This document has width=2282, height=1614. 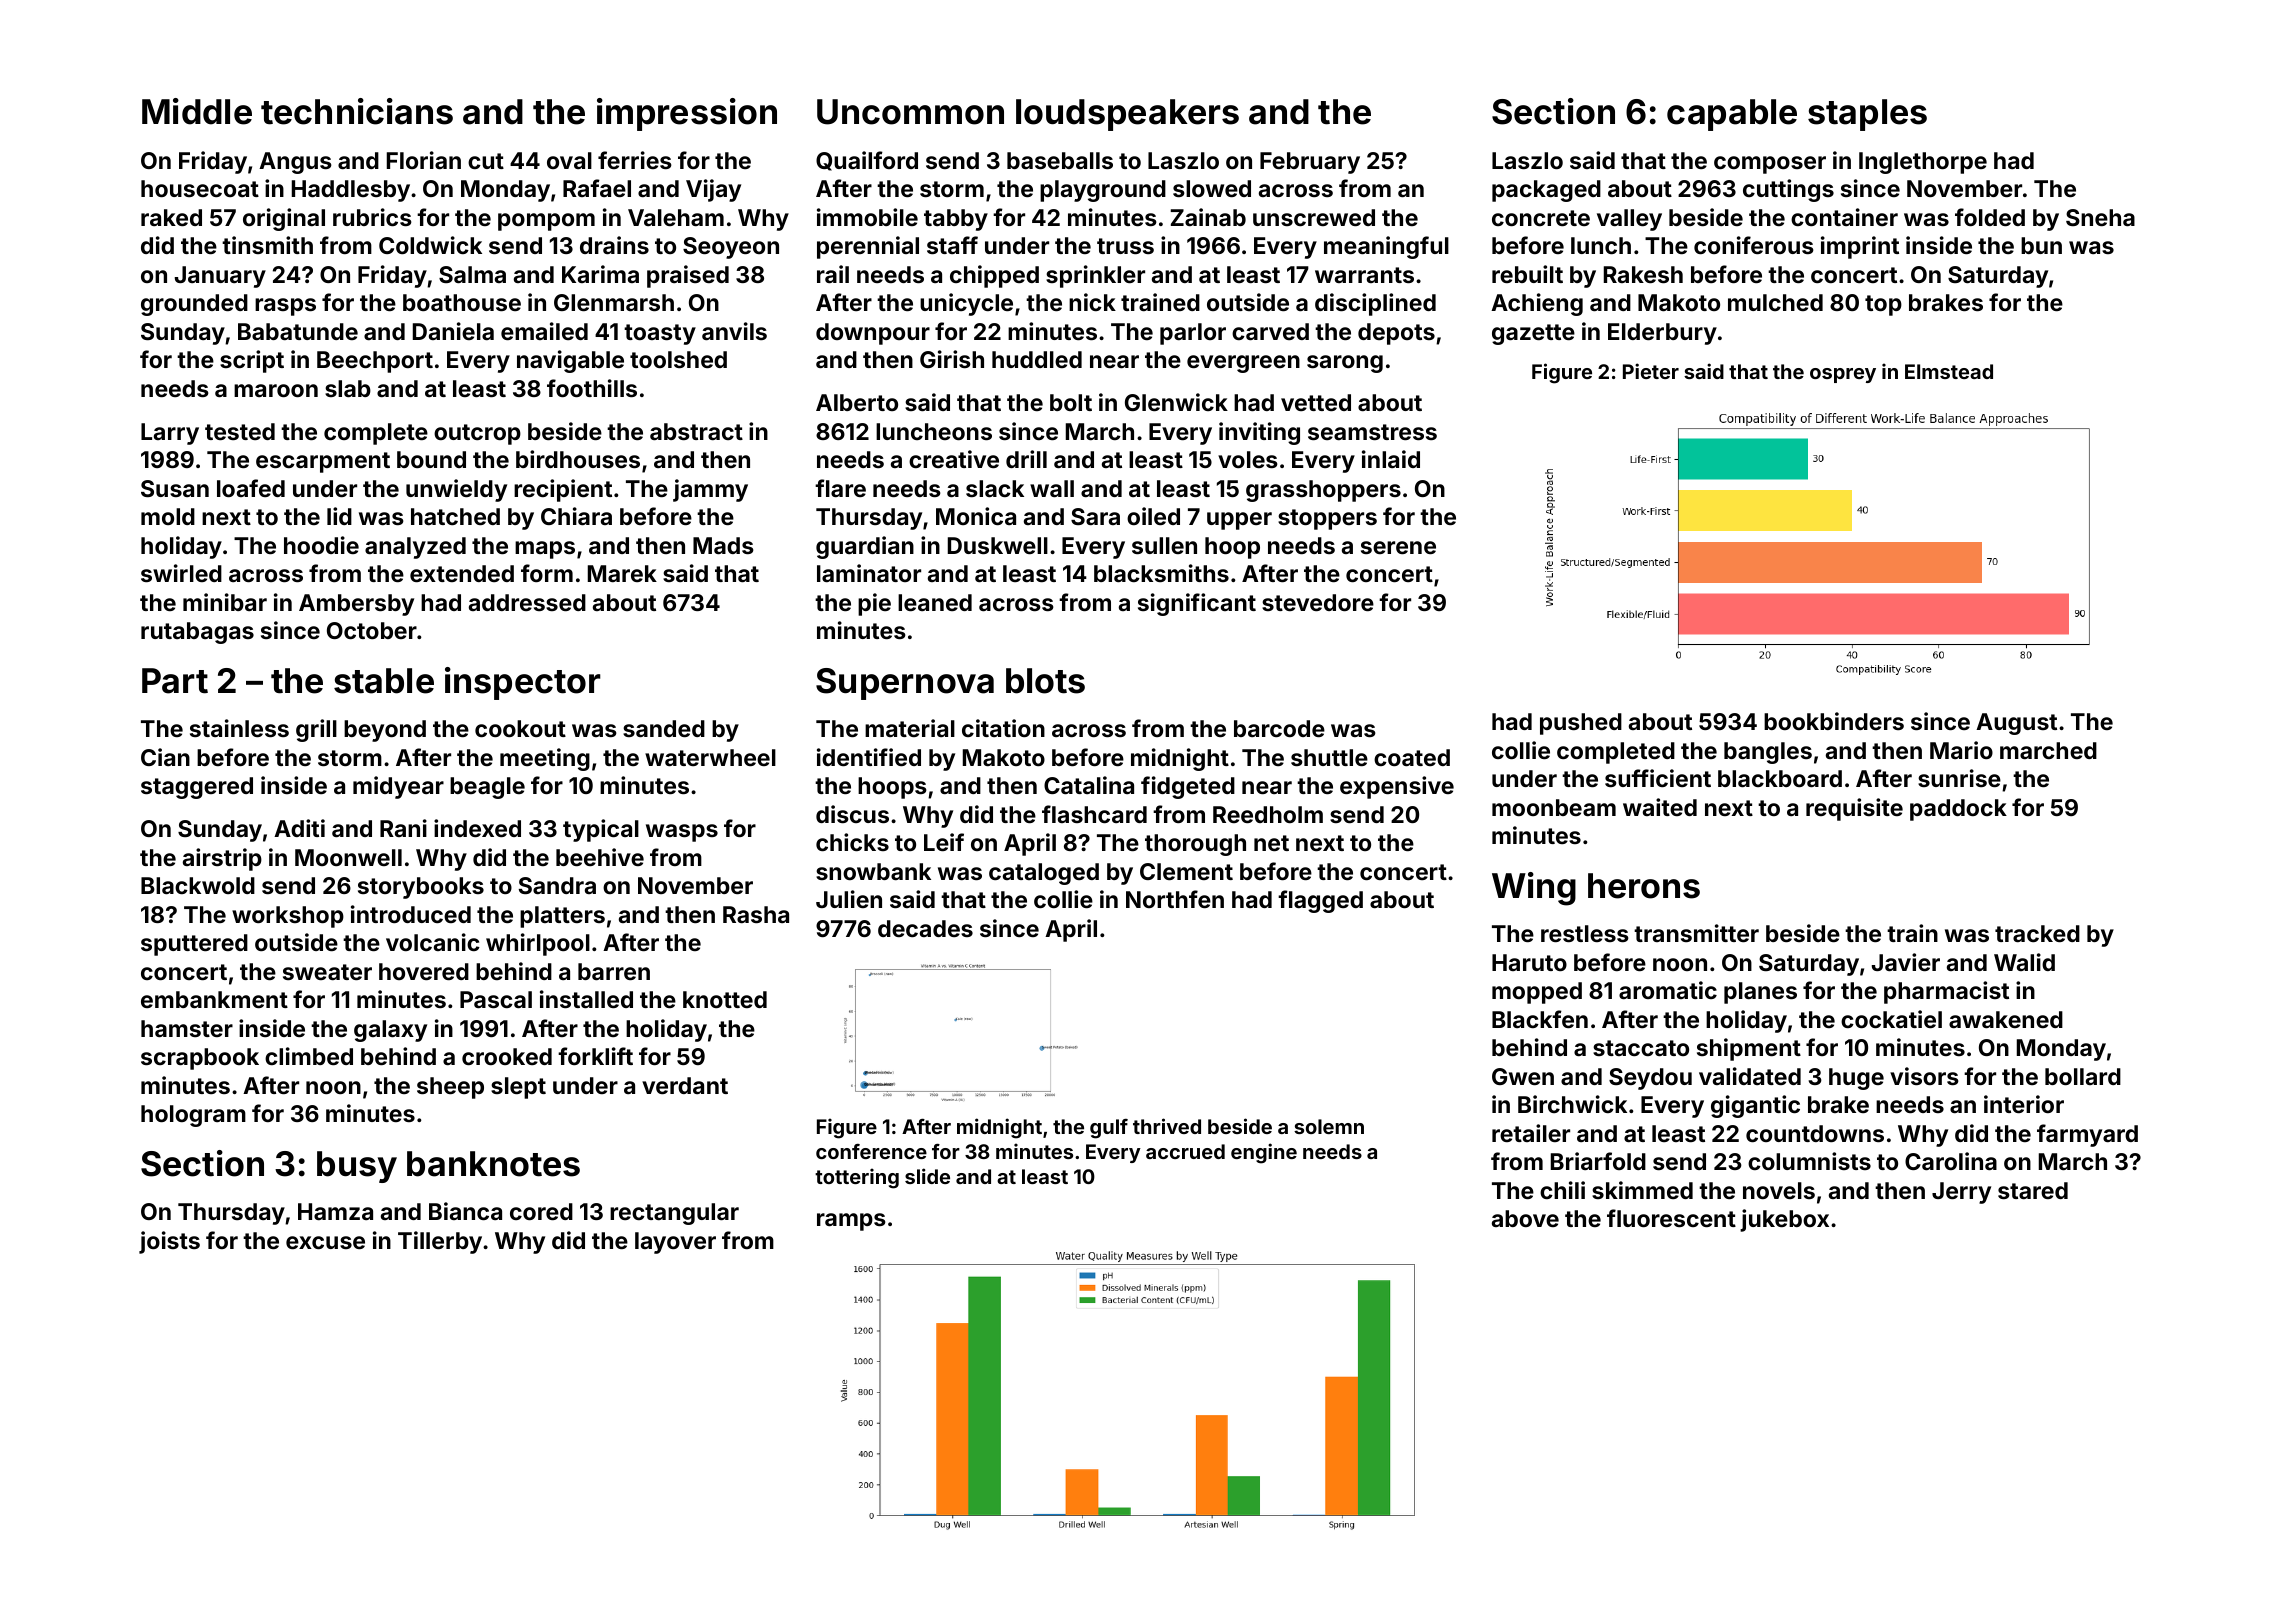 I want to click on staples, so click(x=1867, y=115).
